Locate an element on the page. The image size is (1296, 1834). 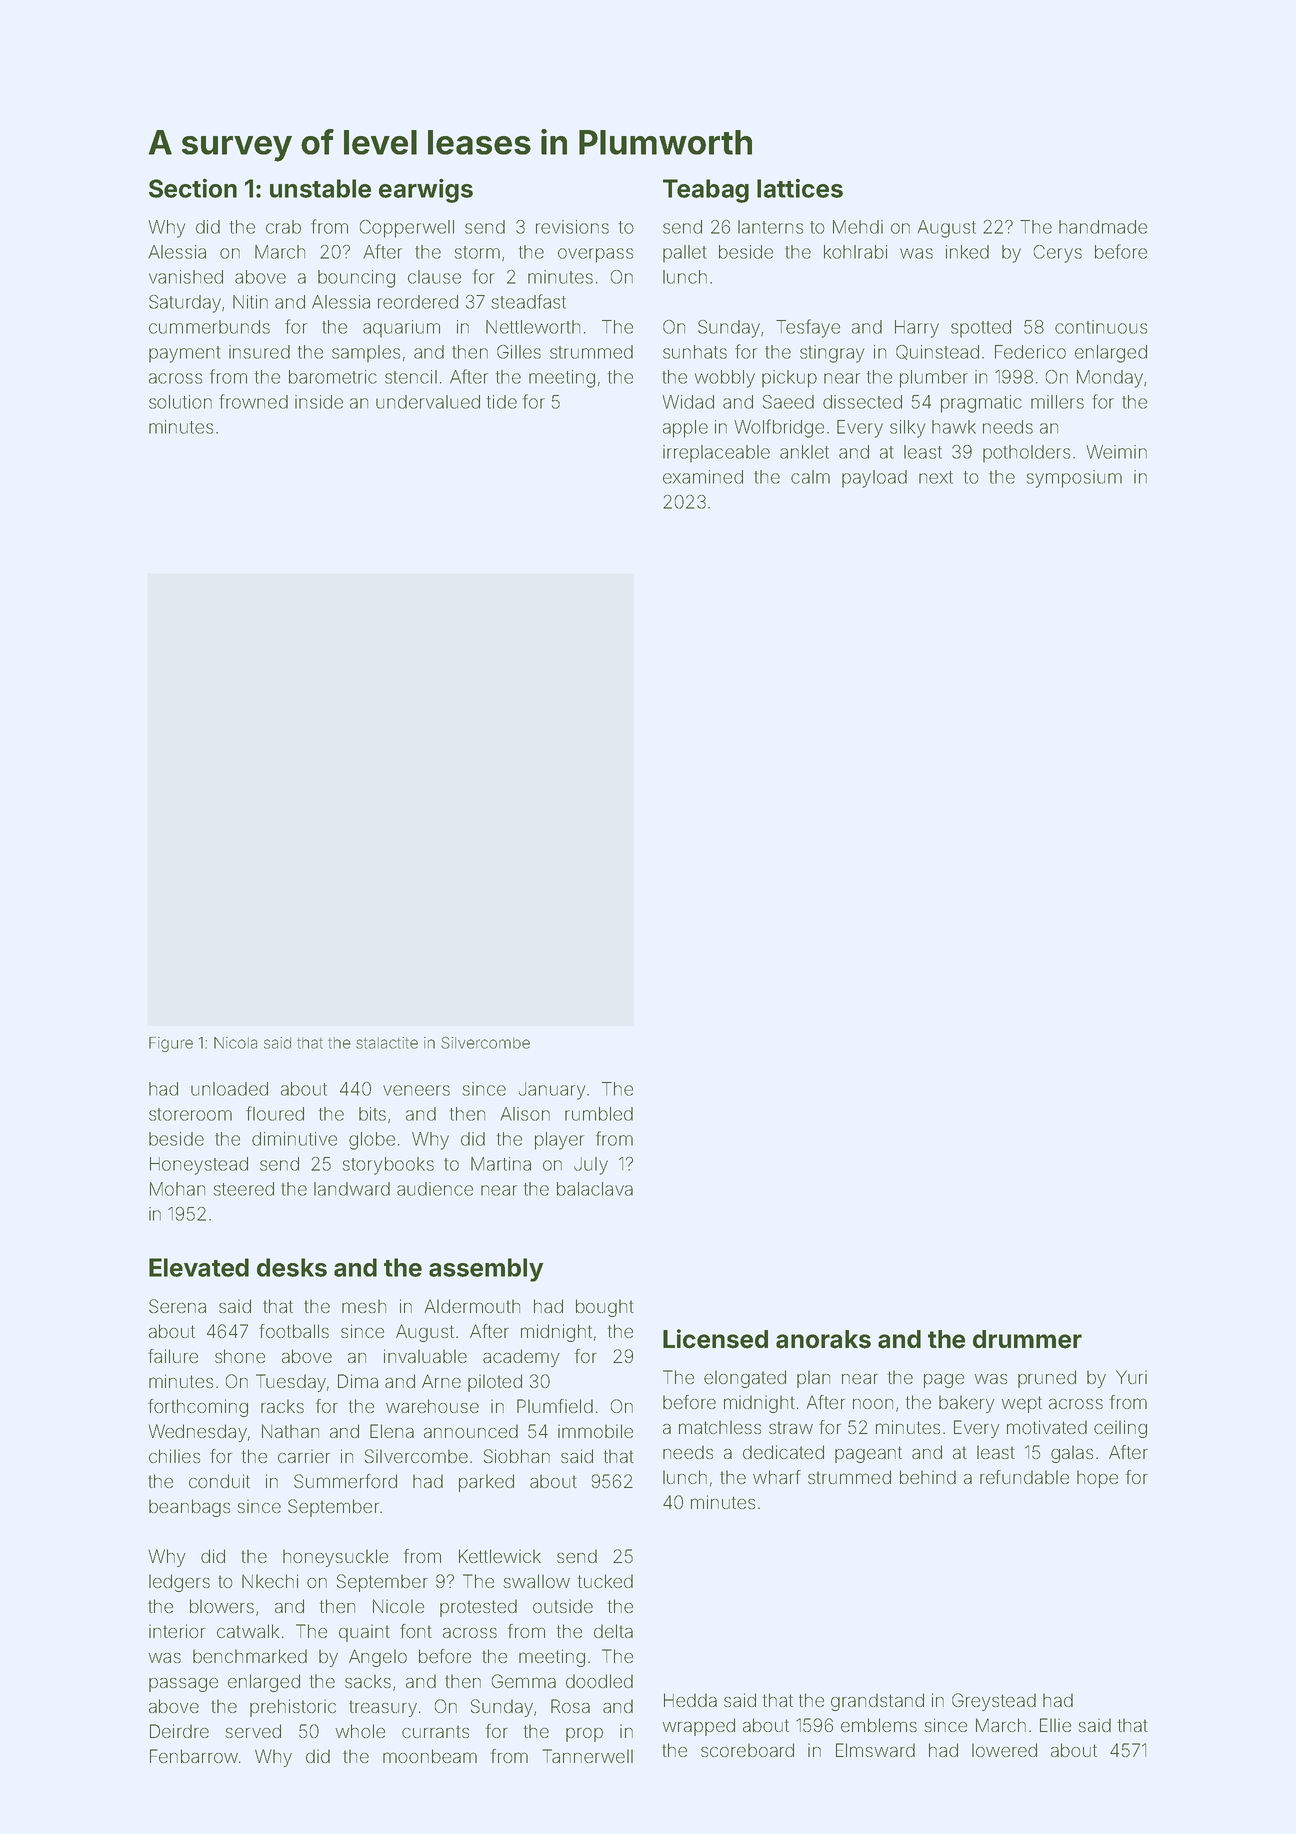
symposium is located at coordinates (1074, 479).
